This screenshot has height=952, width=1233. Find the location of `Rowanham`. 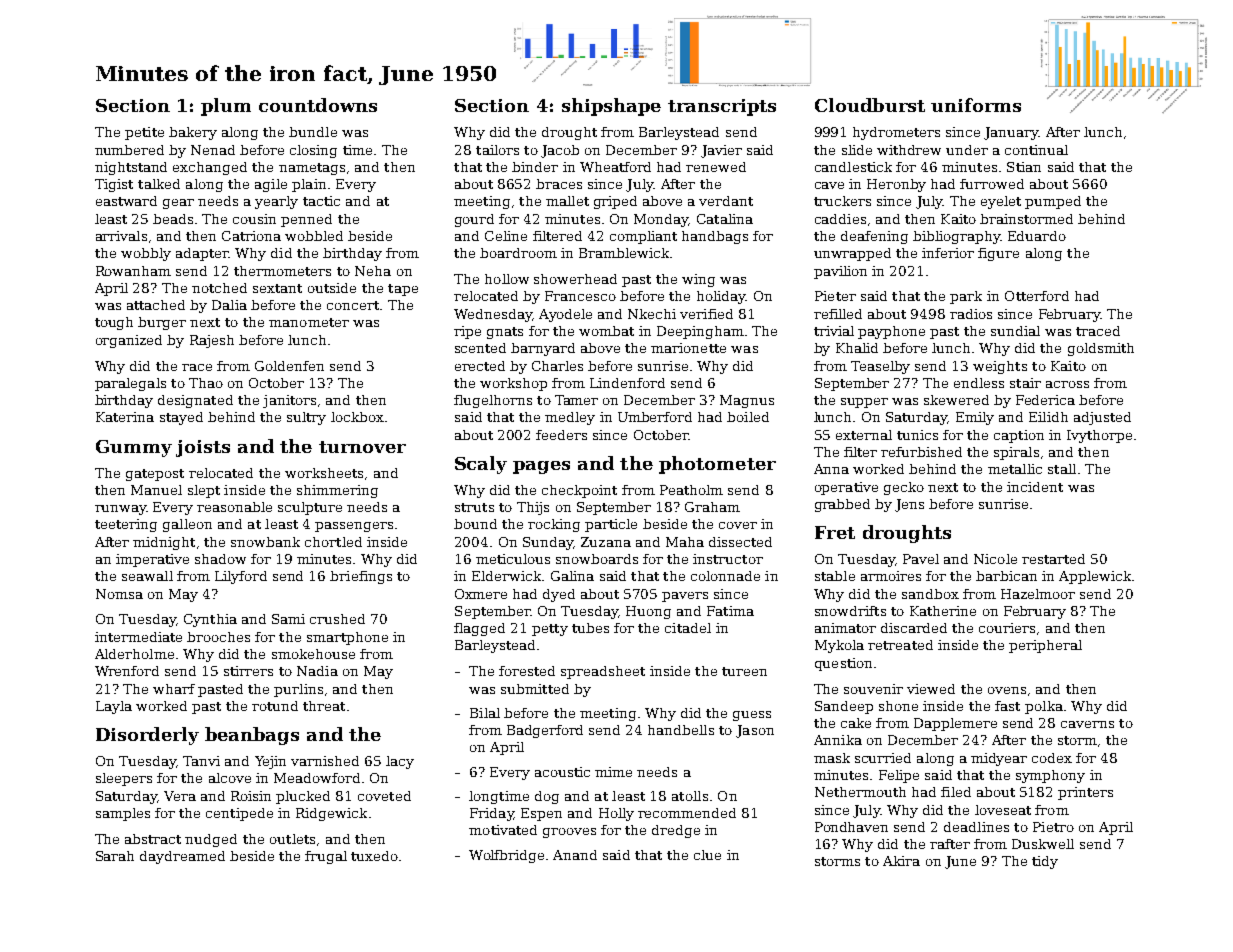

Rowanham is located at coordinates (133, 271).
